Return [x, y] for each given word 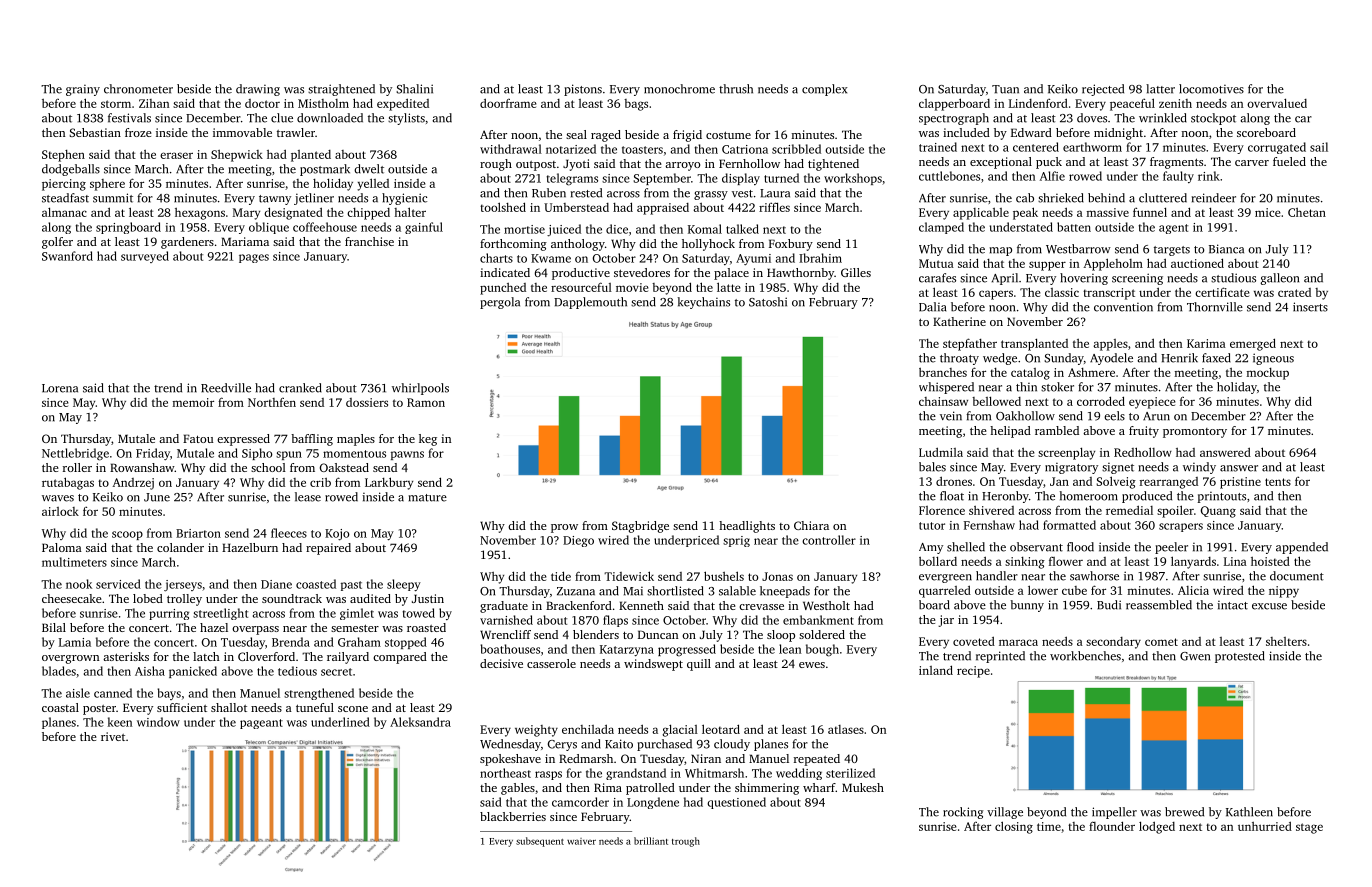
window [158, 722]
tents [1278, 482]
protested [1240, 657]
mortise [524, 229]
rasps [548, 775]
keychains [704, 303]
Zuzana [576, 591]
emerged [1253, 344]
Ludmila [941, 452]
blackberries [513, 816]
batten [1074, 227]
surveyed [145, 257]
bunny [1027, 606]
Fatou [198, 438]
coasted [316, 584]
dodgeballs [71, 170]
